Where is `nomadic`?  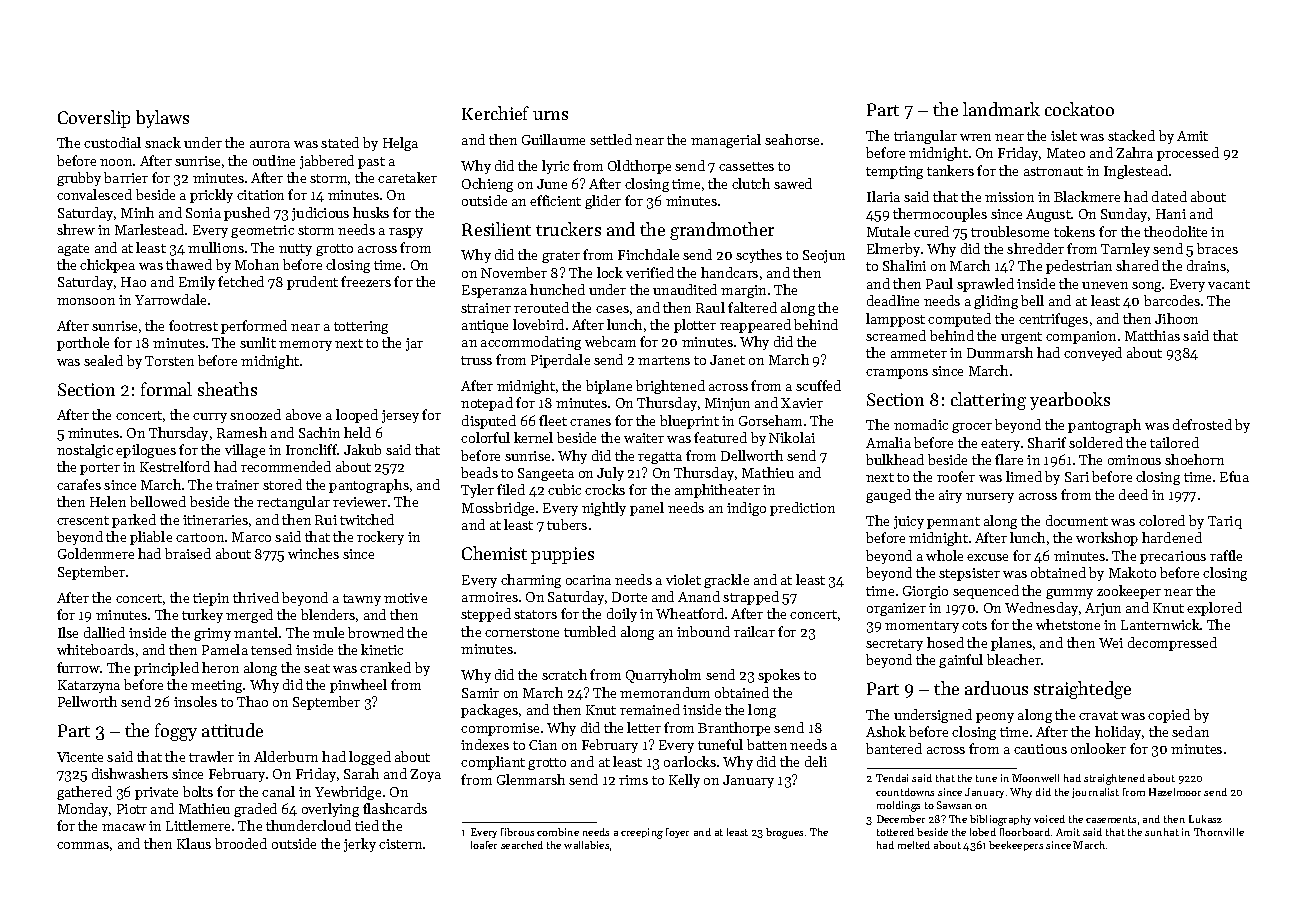 nomadic is located at coordinates (921, 424).
